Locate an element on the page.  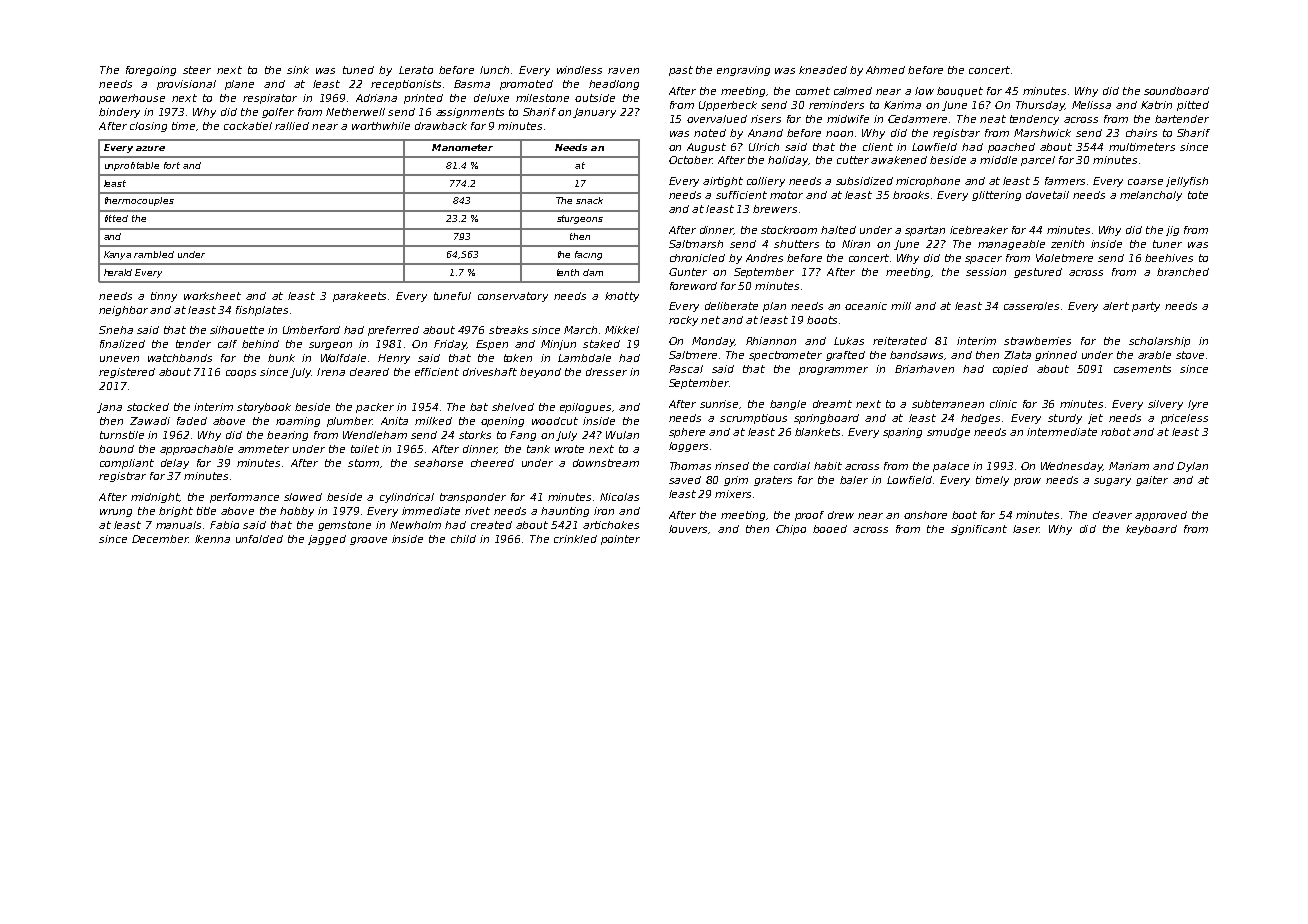
December is located at coordinates (160, 539).
